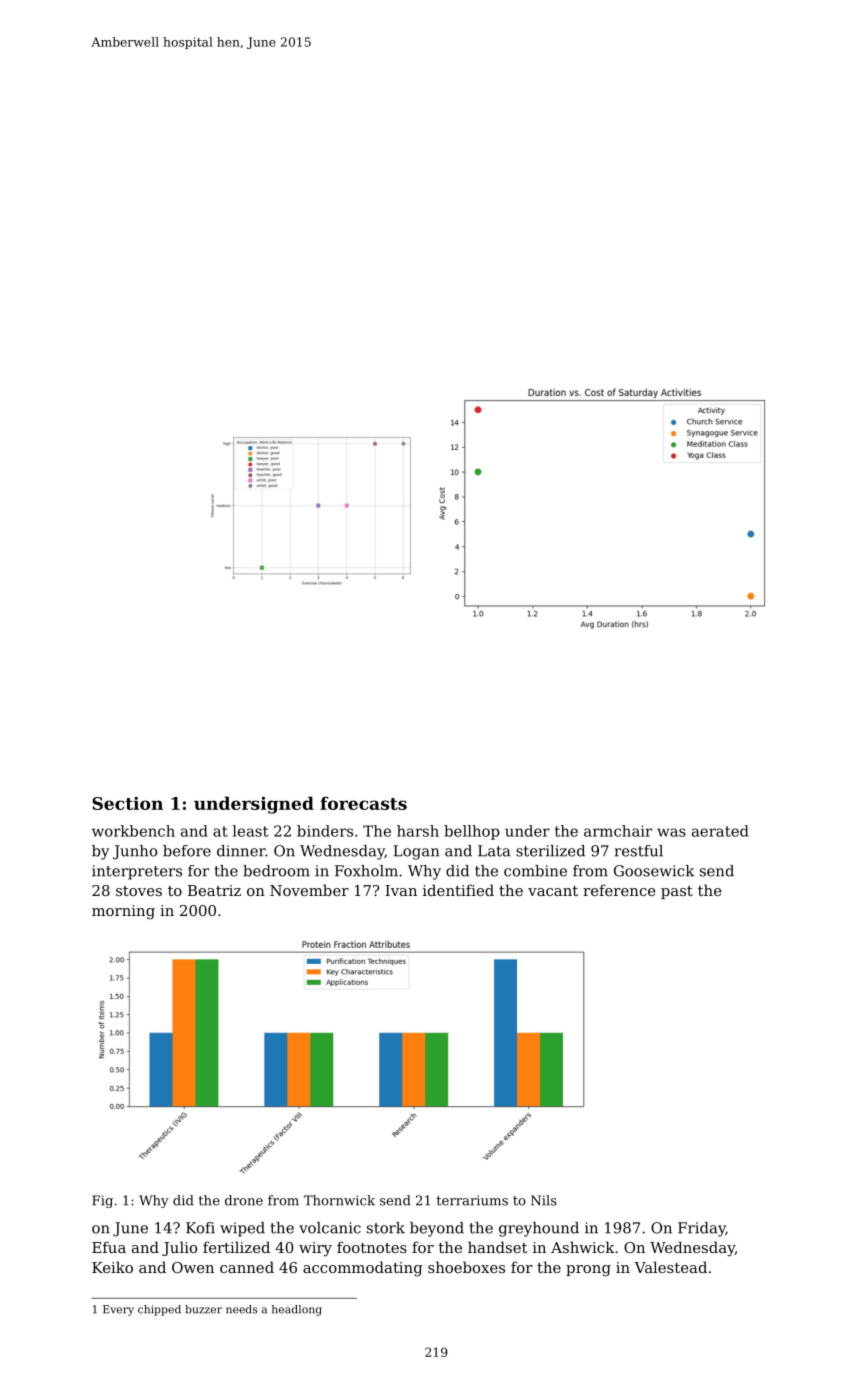 This page has width=849, height=1400. I want to click on buzzer, so click(203, 1309).
